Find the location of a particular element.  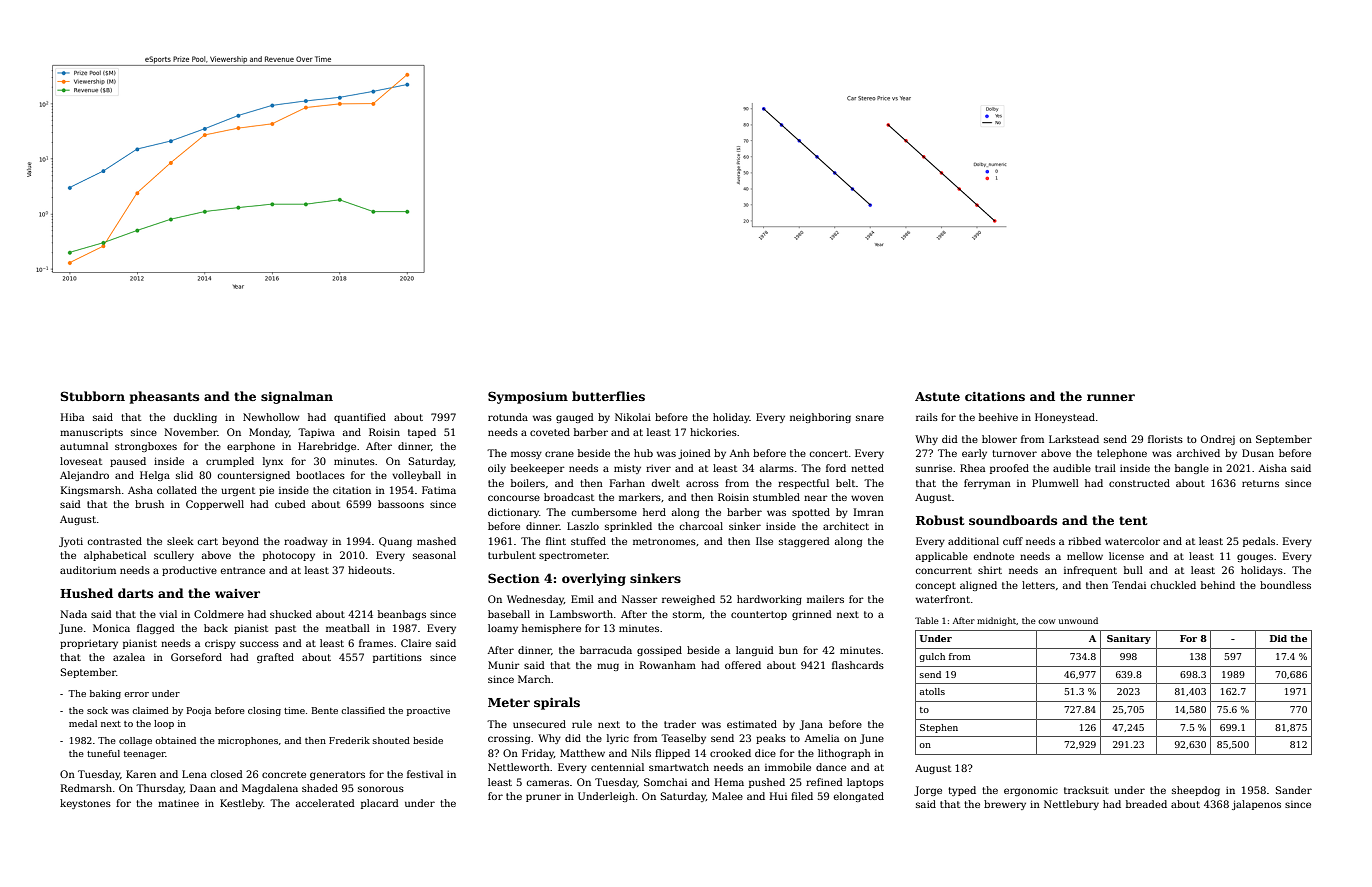

concurrent is located at coordinates (944, 570).
